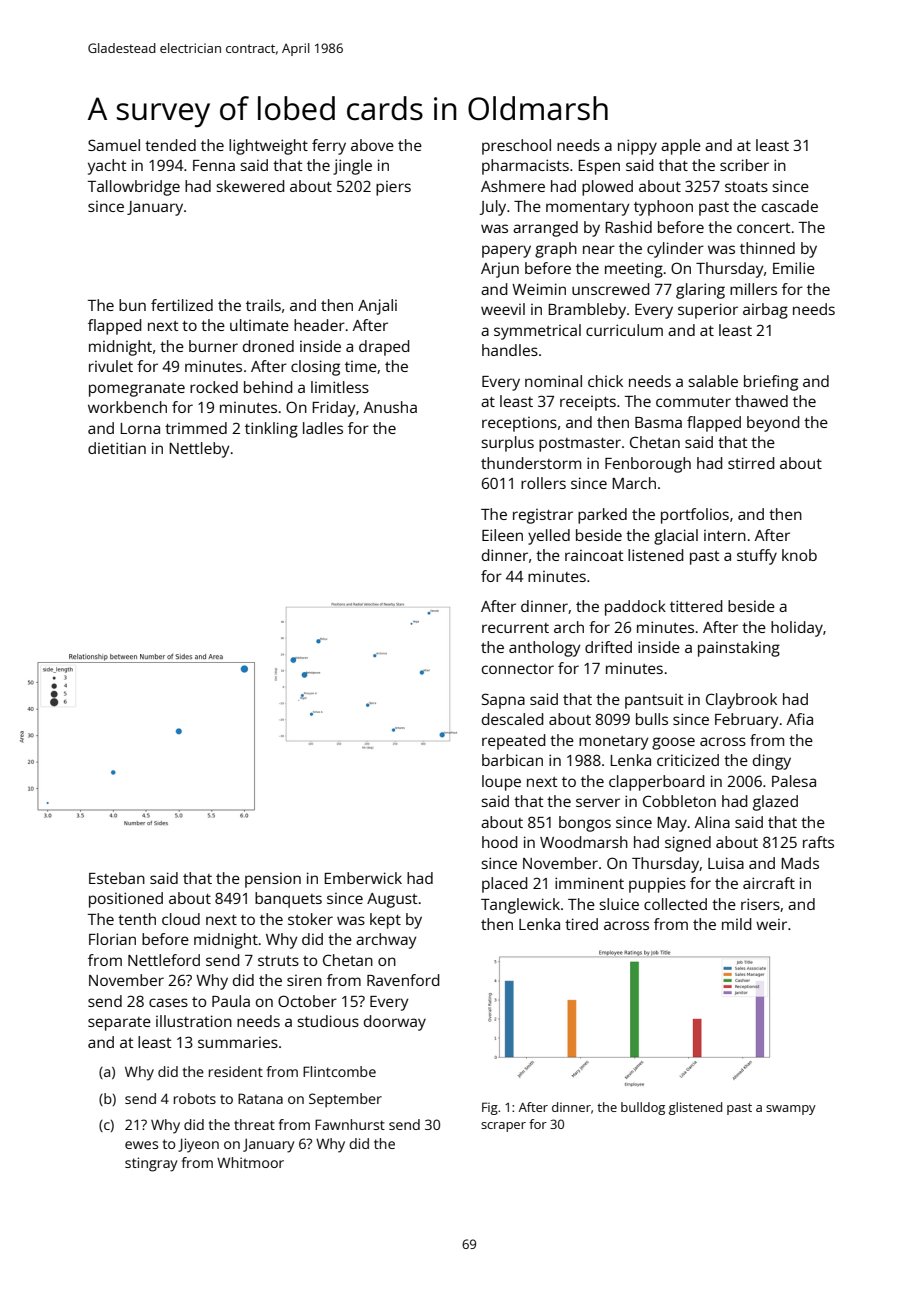 Image resolution: width=924 pixels, height=1308 pixels. What do you see at coordinates (263, 305) in the image?
I see `trails` at bounding box center [263, 305].
